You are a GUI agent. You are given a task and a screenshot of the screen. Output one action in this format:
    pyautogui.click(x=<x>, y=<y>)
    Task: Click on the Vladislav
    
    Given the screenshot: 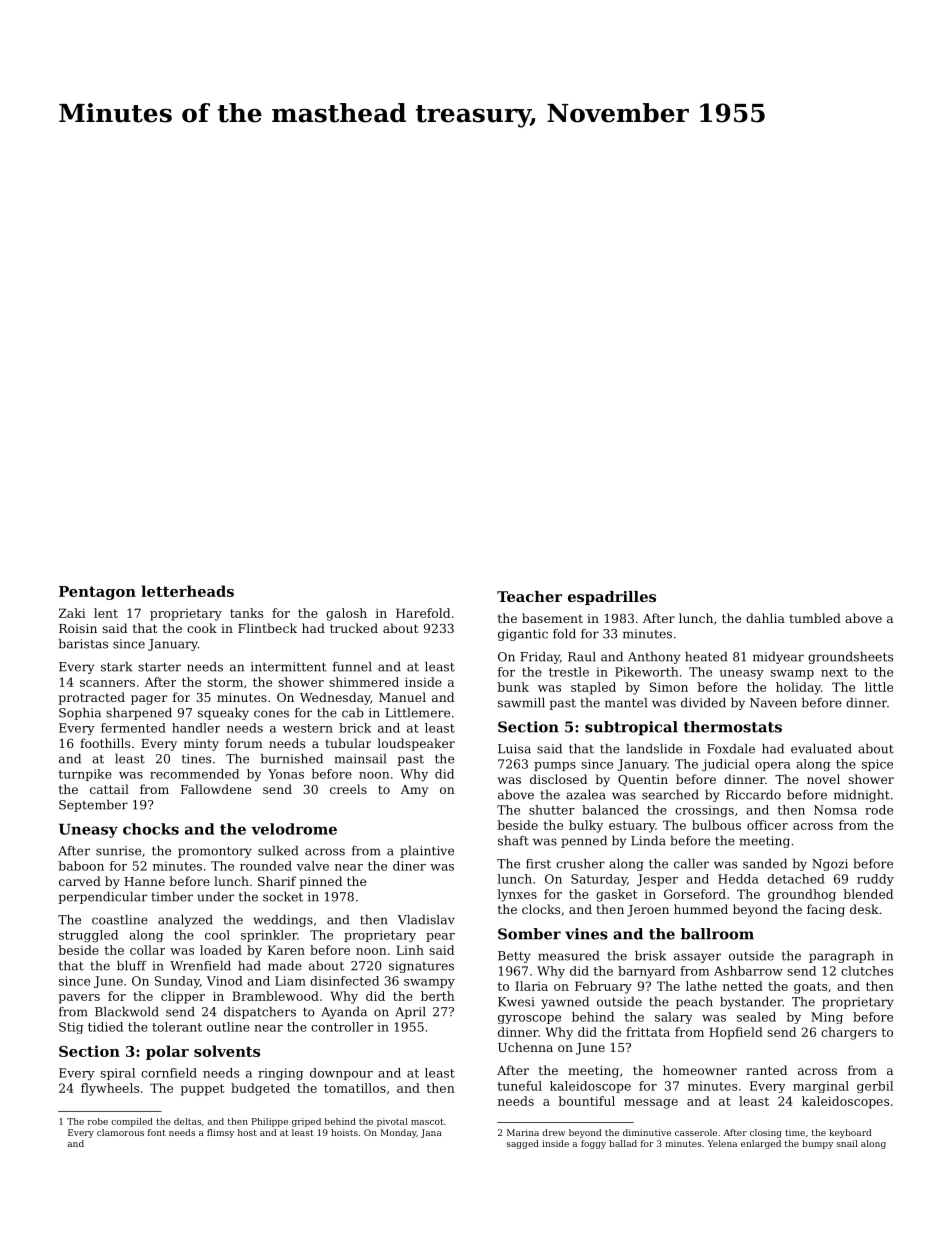 What is the action you would take?
    pyautogui.click(x=426, y=920)
